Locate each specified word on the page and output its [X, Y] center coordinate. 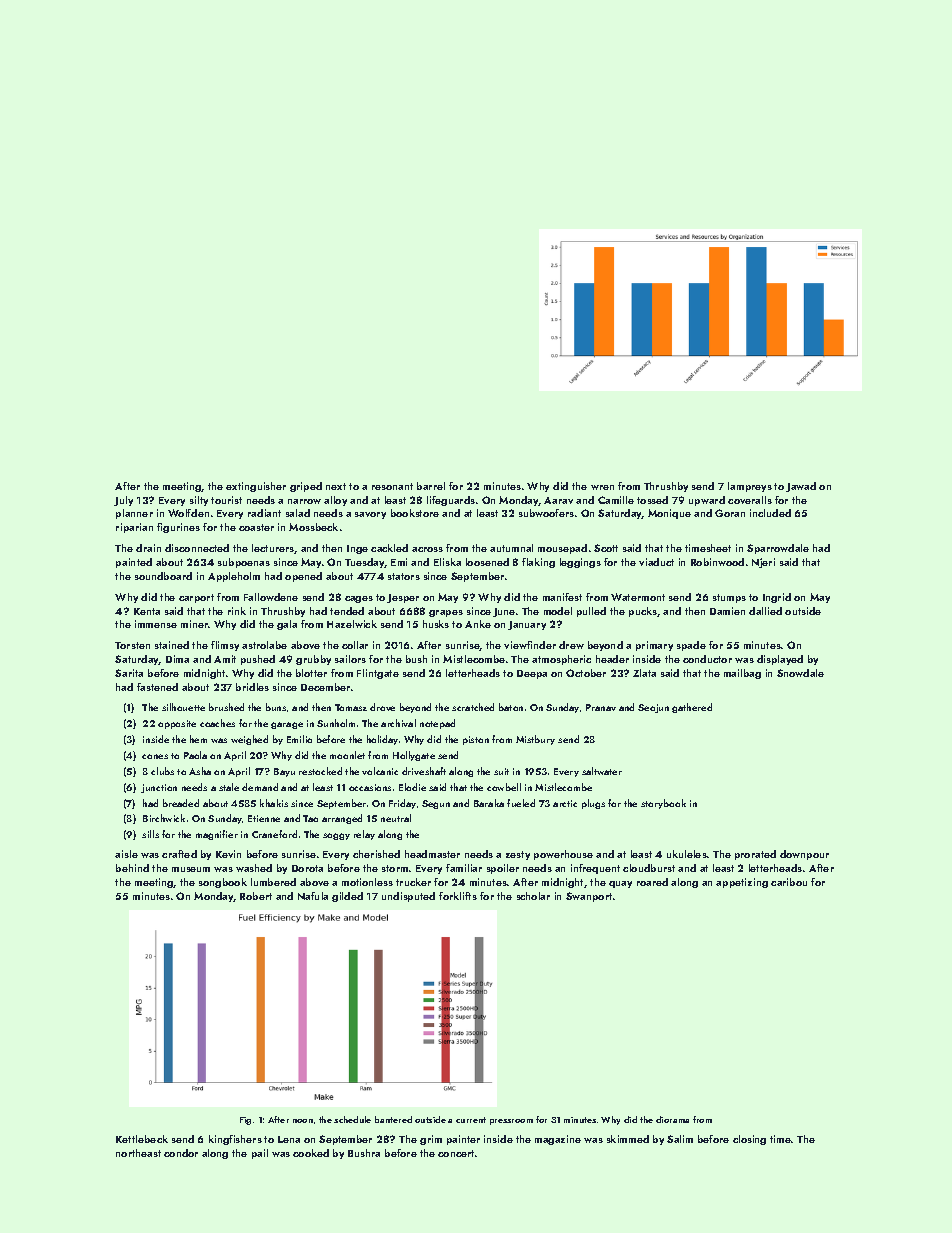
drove [382, 707]
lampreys [750, 487]
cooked [311, 1153]
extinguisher [256, 487]
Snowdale [800, 673]
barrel [431, 486]
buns [276, 707]
